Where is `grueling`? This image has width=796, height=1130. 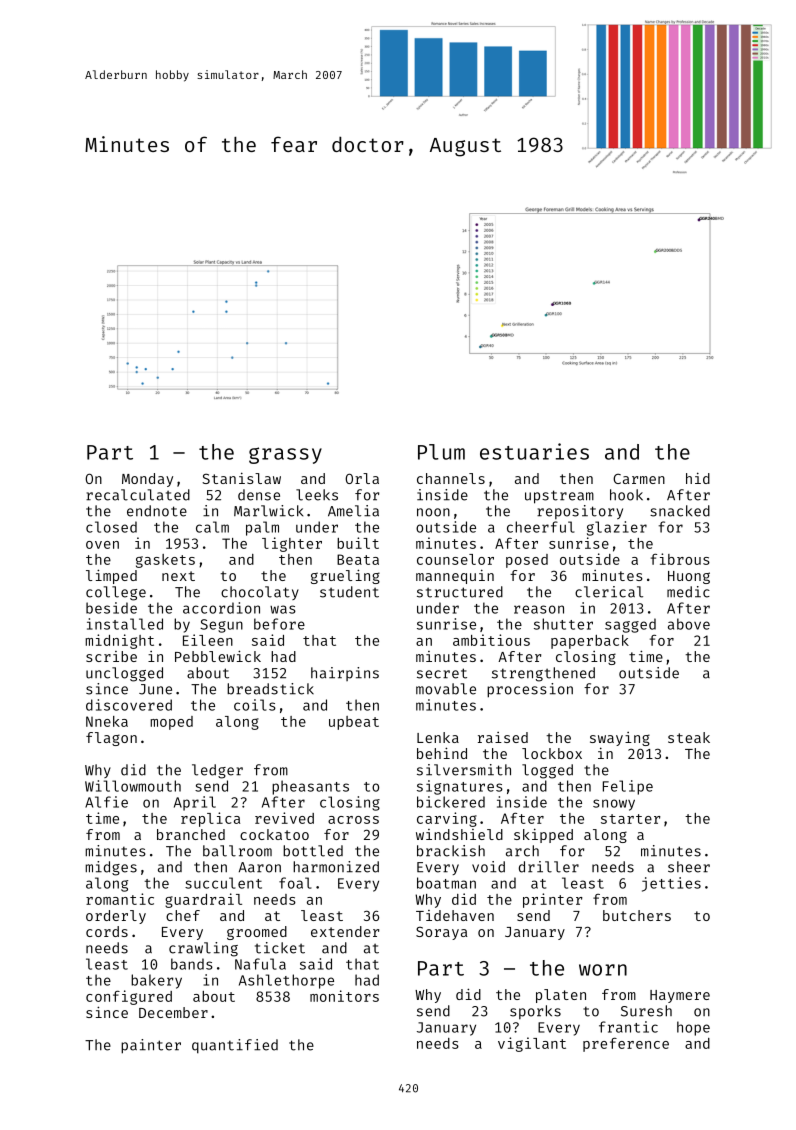 grueling is located at coordinates (345, 576).
